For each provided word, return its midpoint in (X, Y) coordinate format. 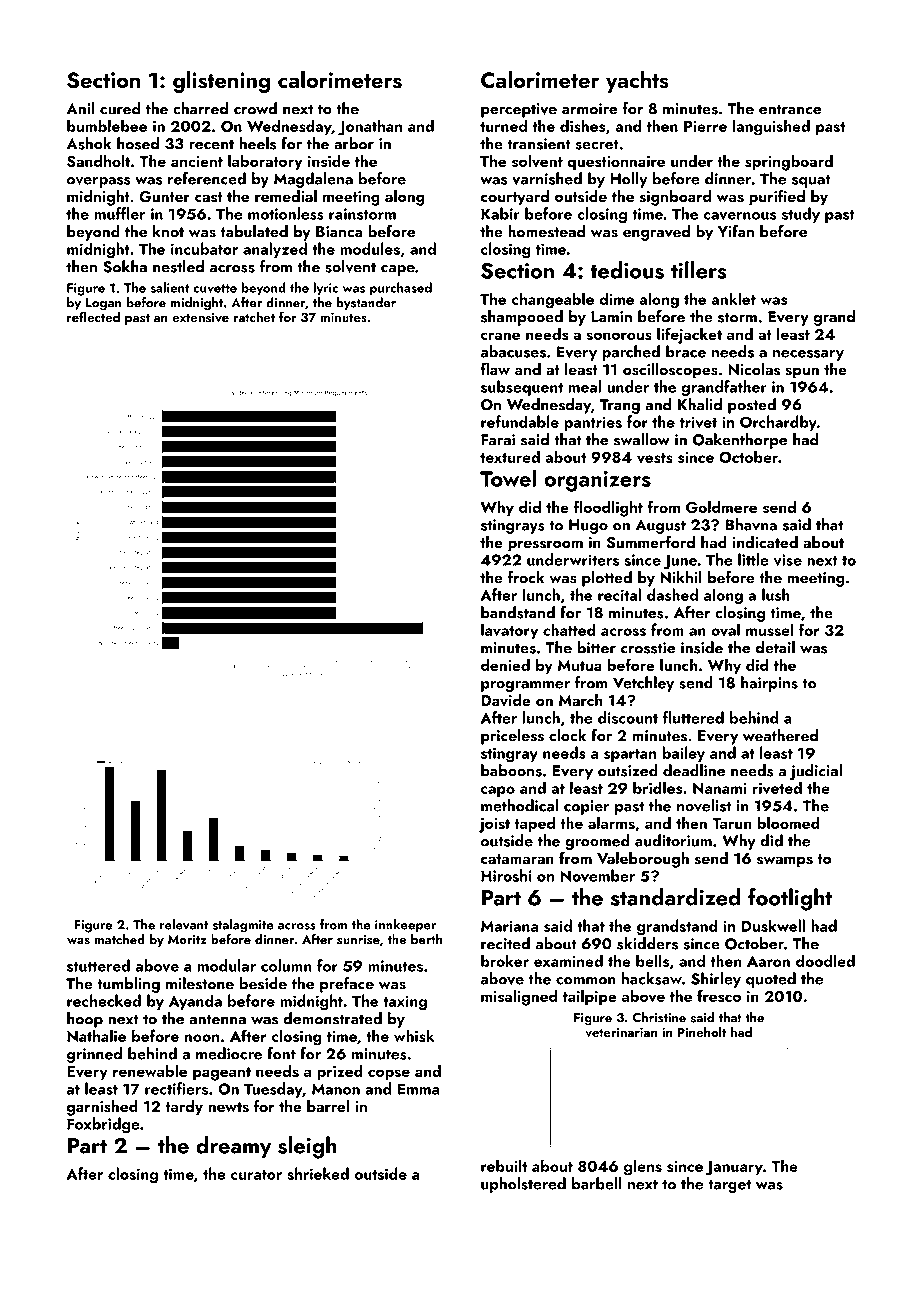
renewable (150, 1070)
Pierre (705, 126)
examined (568, 960)
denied (505, 664)
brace (686, 351)
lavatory (509, 631)
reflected (93, 316)
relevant (184, 924)
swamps (785, 862)
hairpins (769, 684)
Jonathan (370, 127)
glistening (221, 82)
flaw (495, 368)
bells (652, 960)
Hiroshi (506, 875)
